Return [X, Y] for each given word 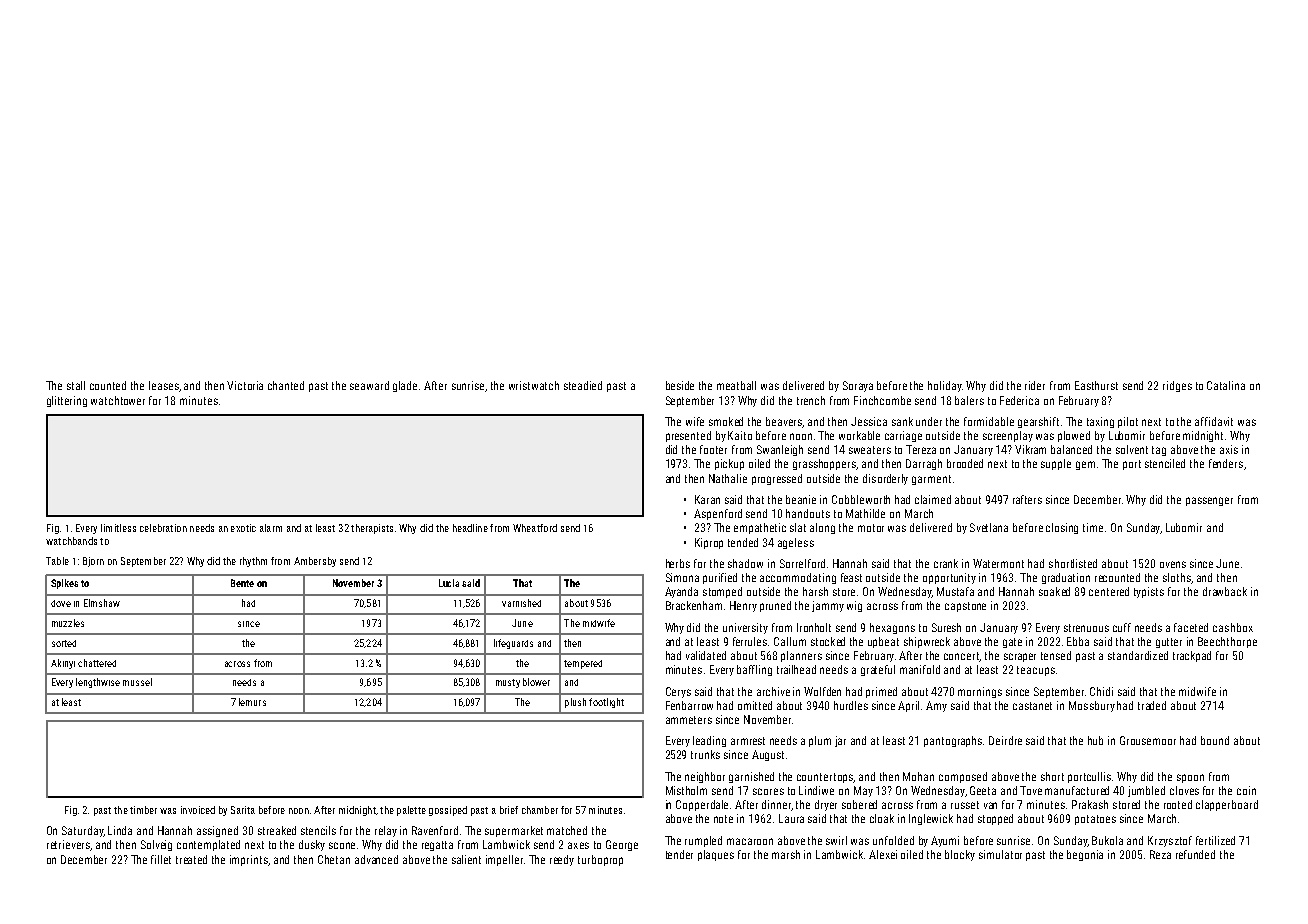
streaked [277, 830]
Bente [242, 583]
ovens [1173, 564]
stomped [722, 592]
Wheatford [535, 528]
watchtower [118, 400]
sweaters [870, 450]
